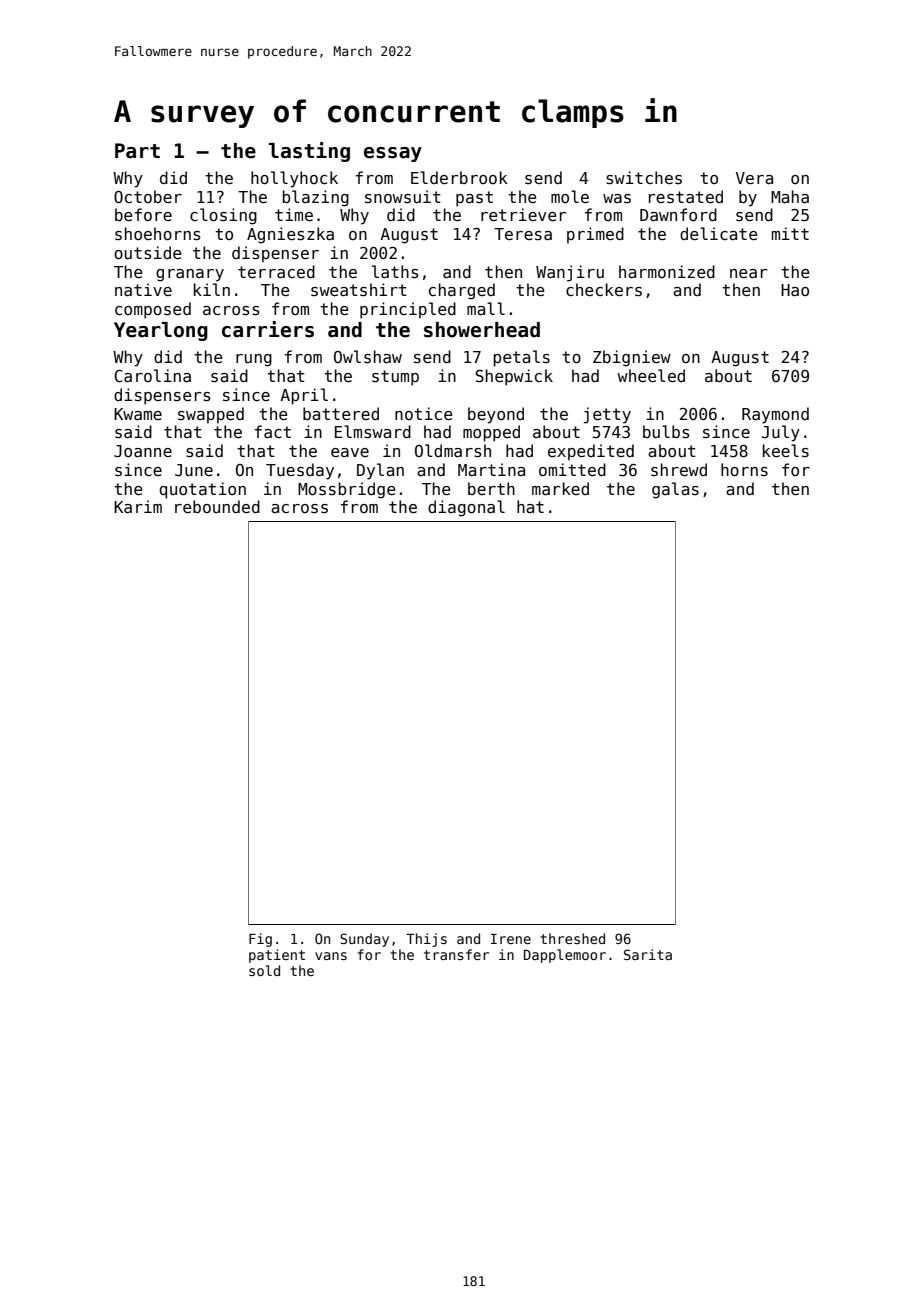 The image size is (924, 1308). Describe the element at coordinates (138, 414) in the document. I see `Kwame` at that location.
